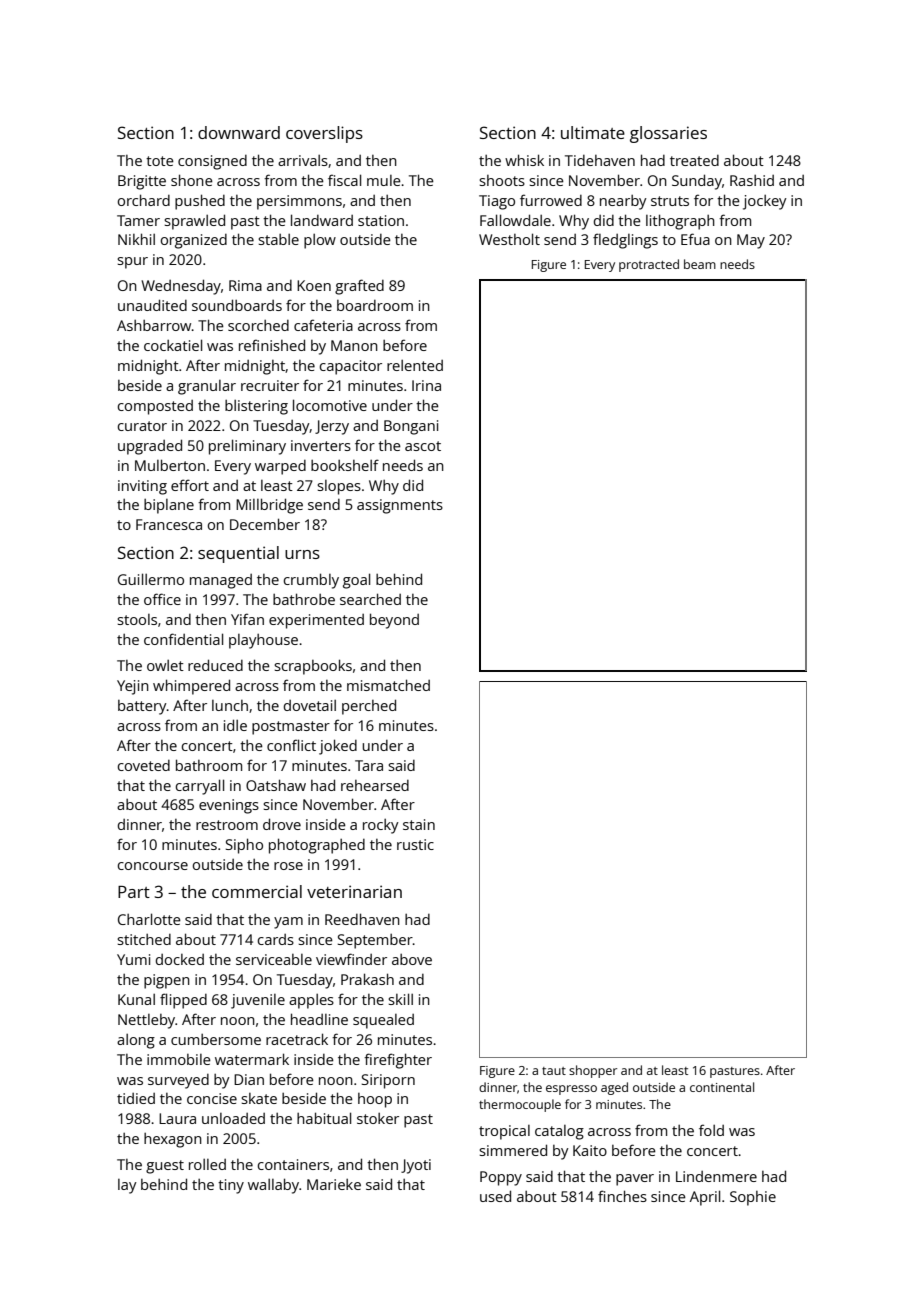  Describe the element at coordinates (705, 1198) in the screenshot. I see `April` at that location.
